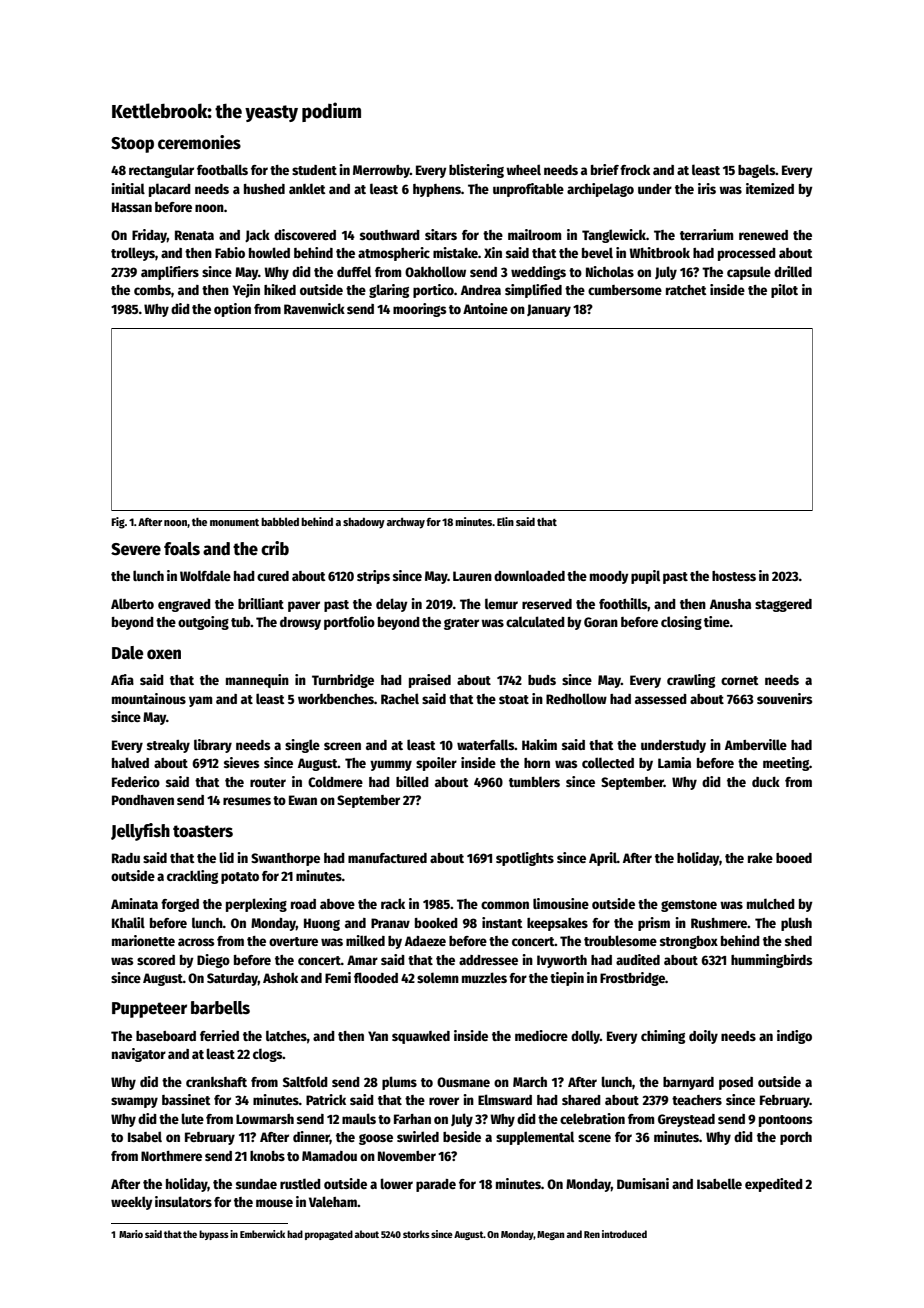 This image has width=924, height=1308. Describe the element at coordinates (247, 801) in the image. I see `resumes` at that location.
